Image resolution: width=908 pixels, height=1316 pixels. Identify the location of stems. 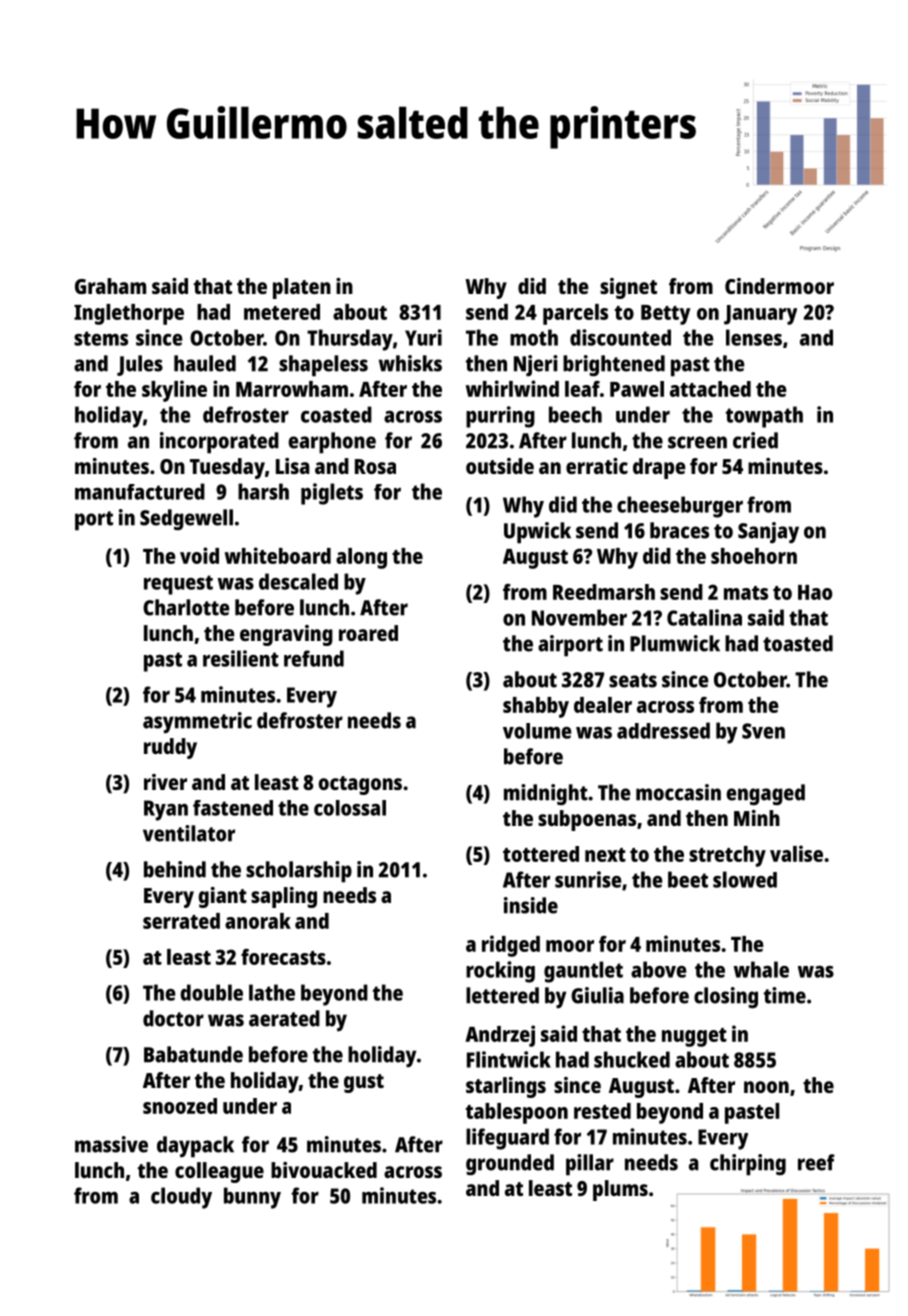
(101, 338).
